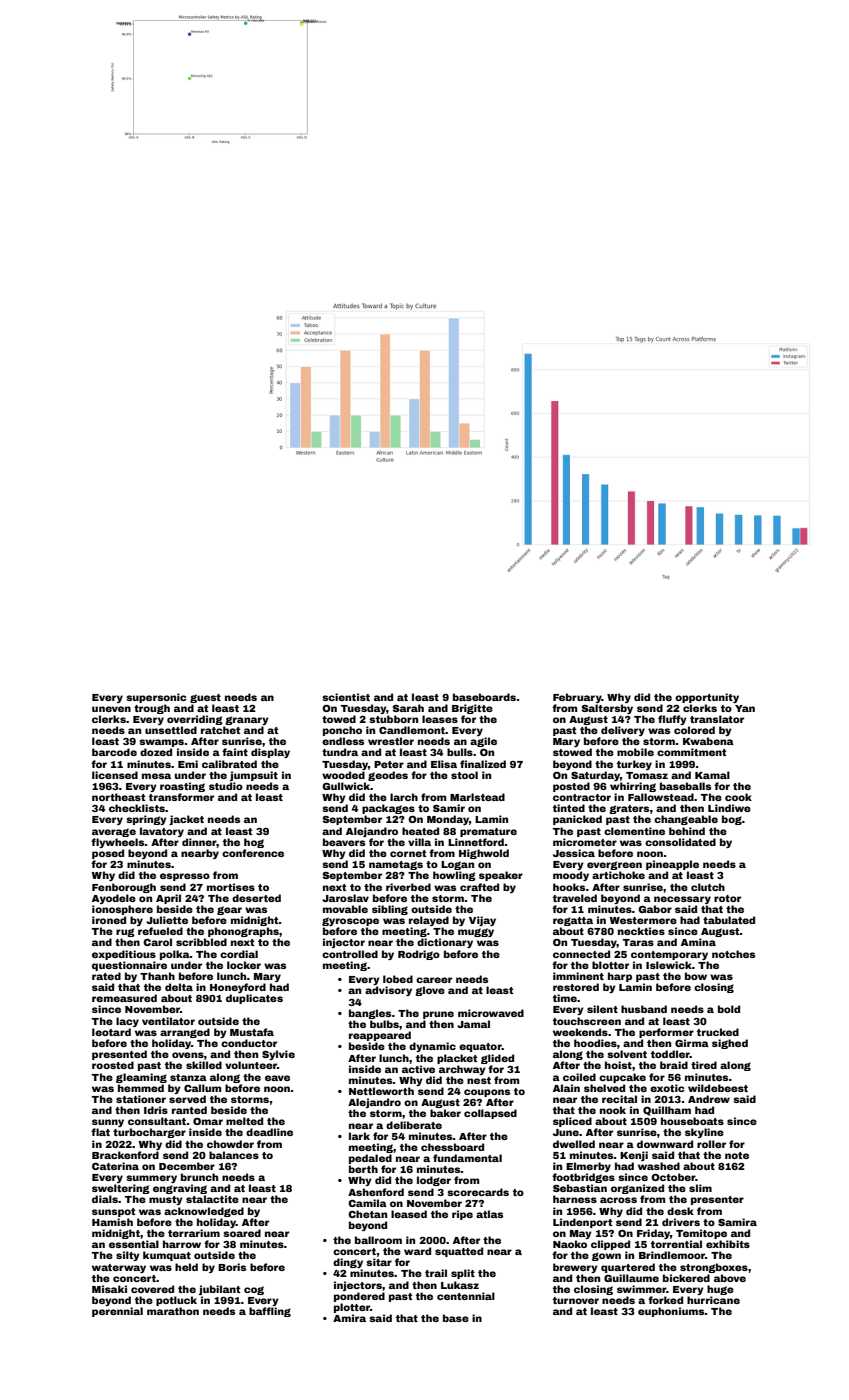 The height and width of the screenshot is (1400, 849). I want to click on translator, so click(717, 719).
